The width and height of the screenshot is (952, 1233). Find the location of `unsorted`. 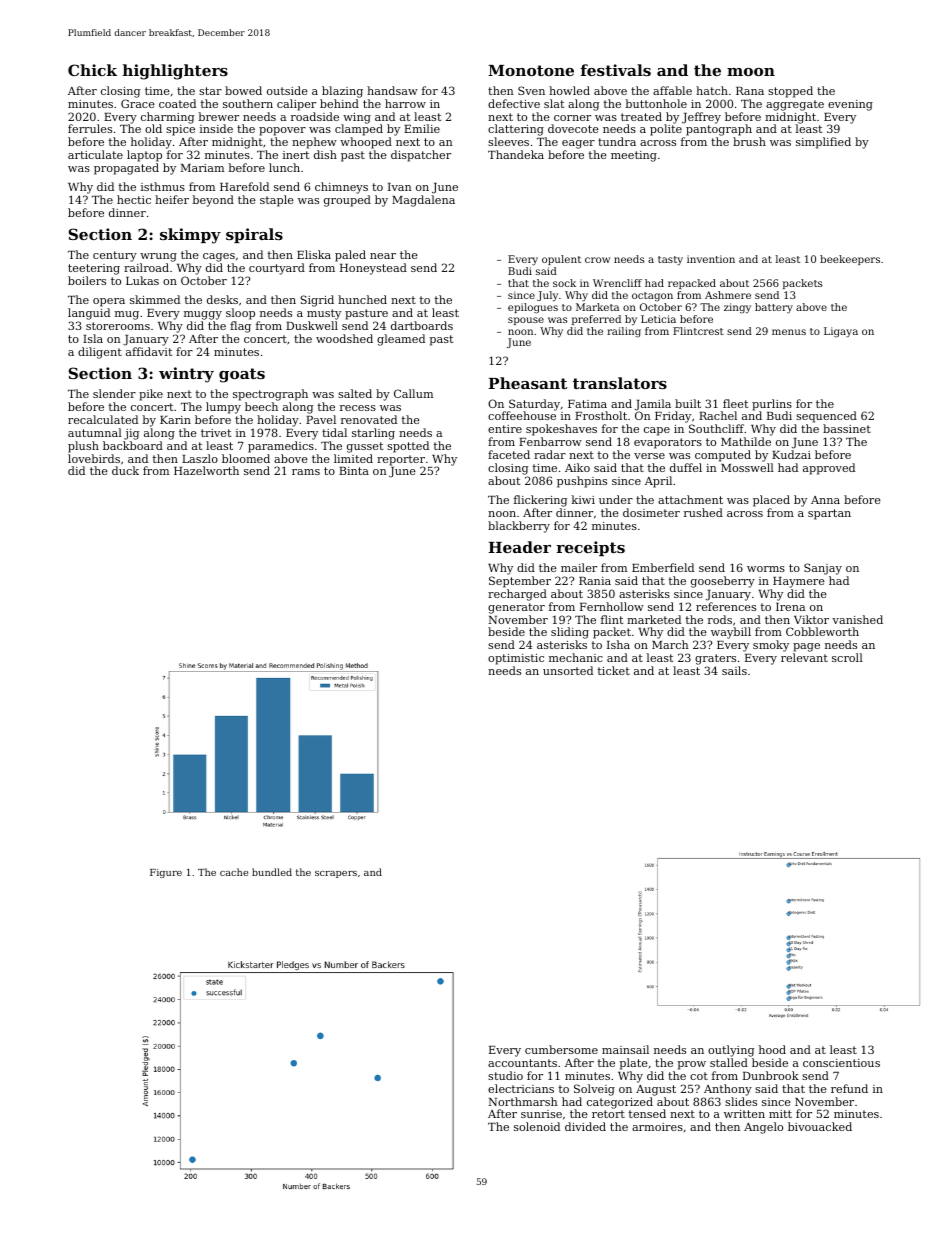

unsorted is located at coordinates (568, 670).
